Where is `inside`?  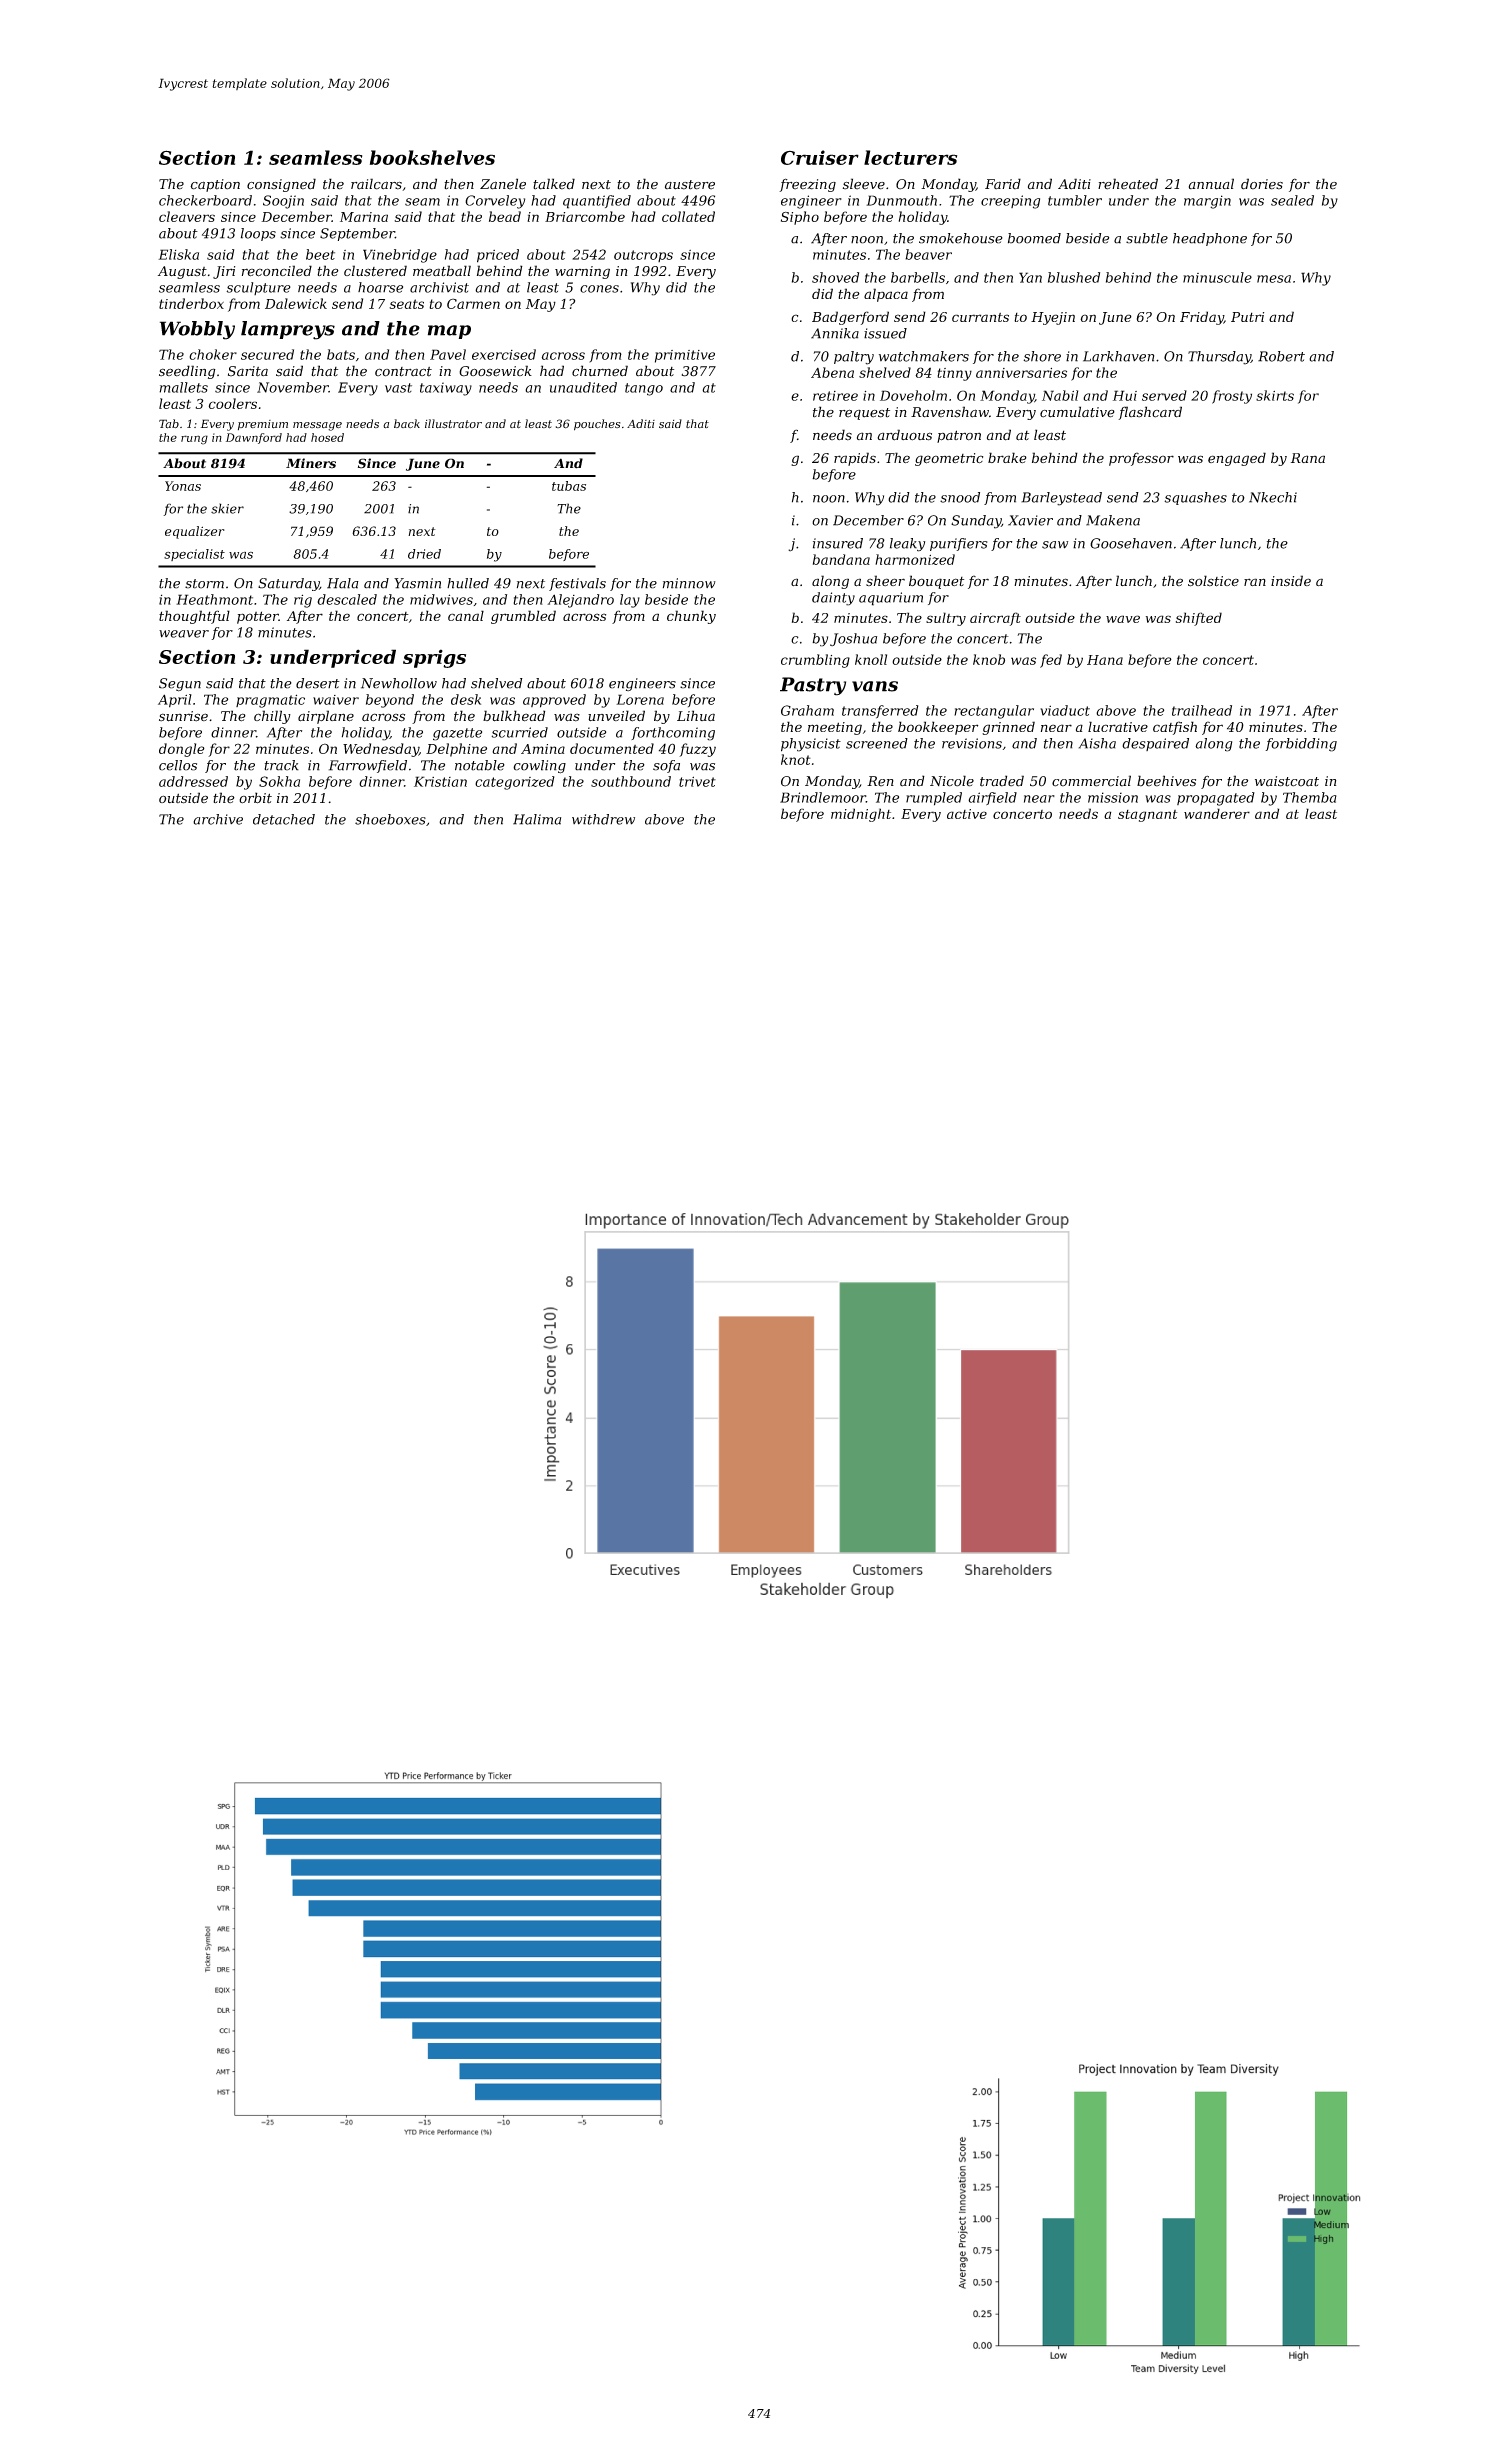 inside is located at coordinates (1291, 581).
